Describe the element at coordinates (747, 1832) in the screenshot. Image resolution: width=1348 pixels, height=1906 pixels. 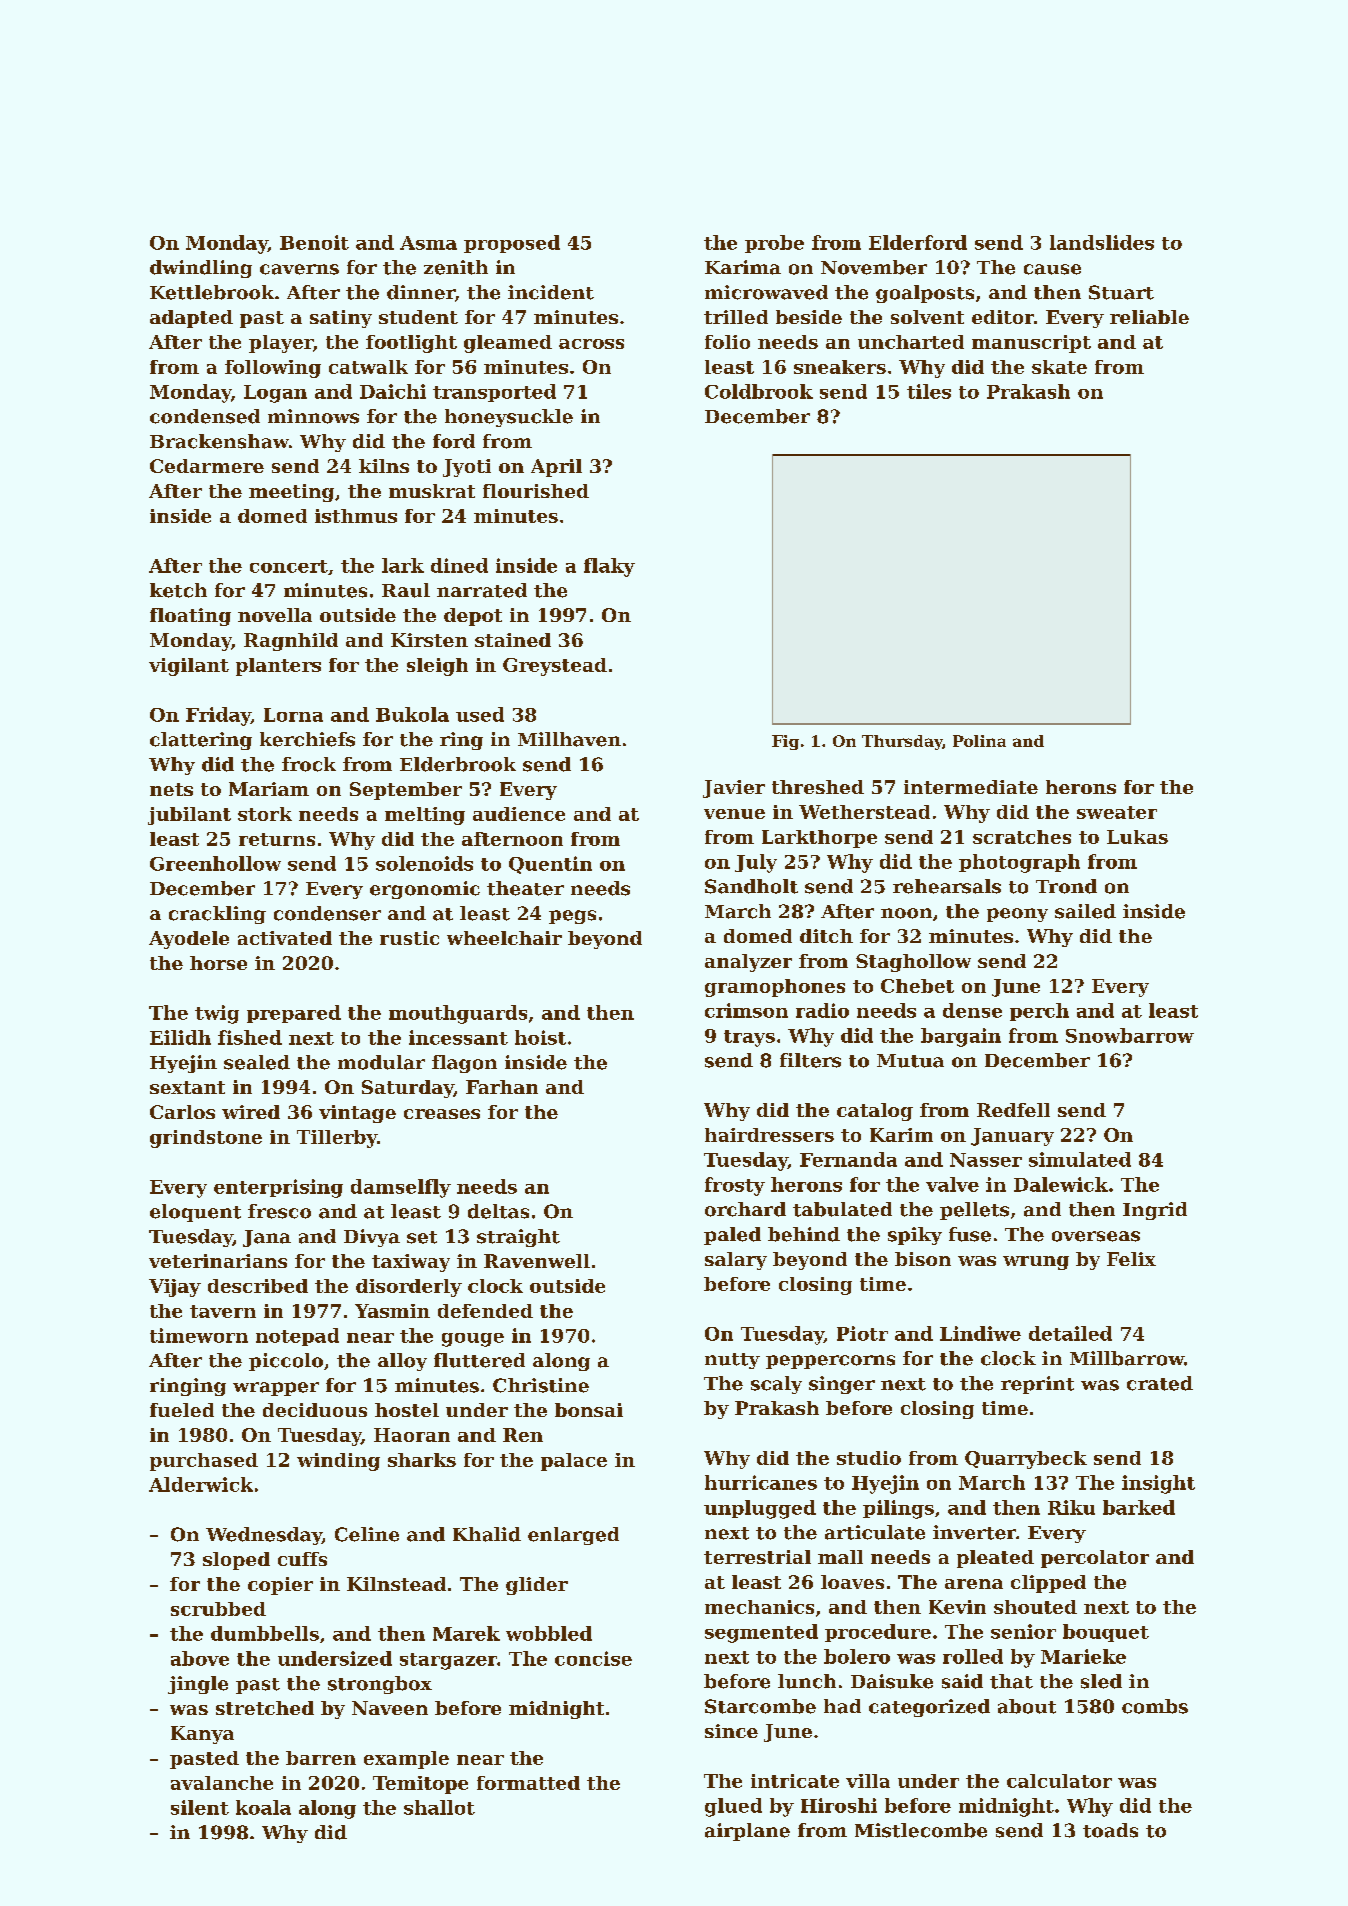
I see `airplane` at that location.
